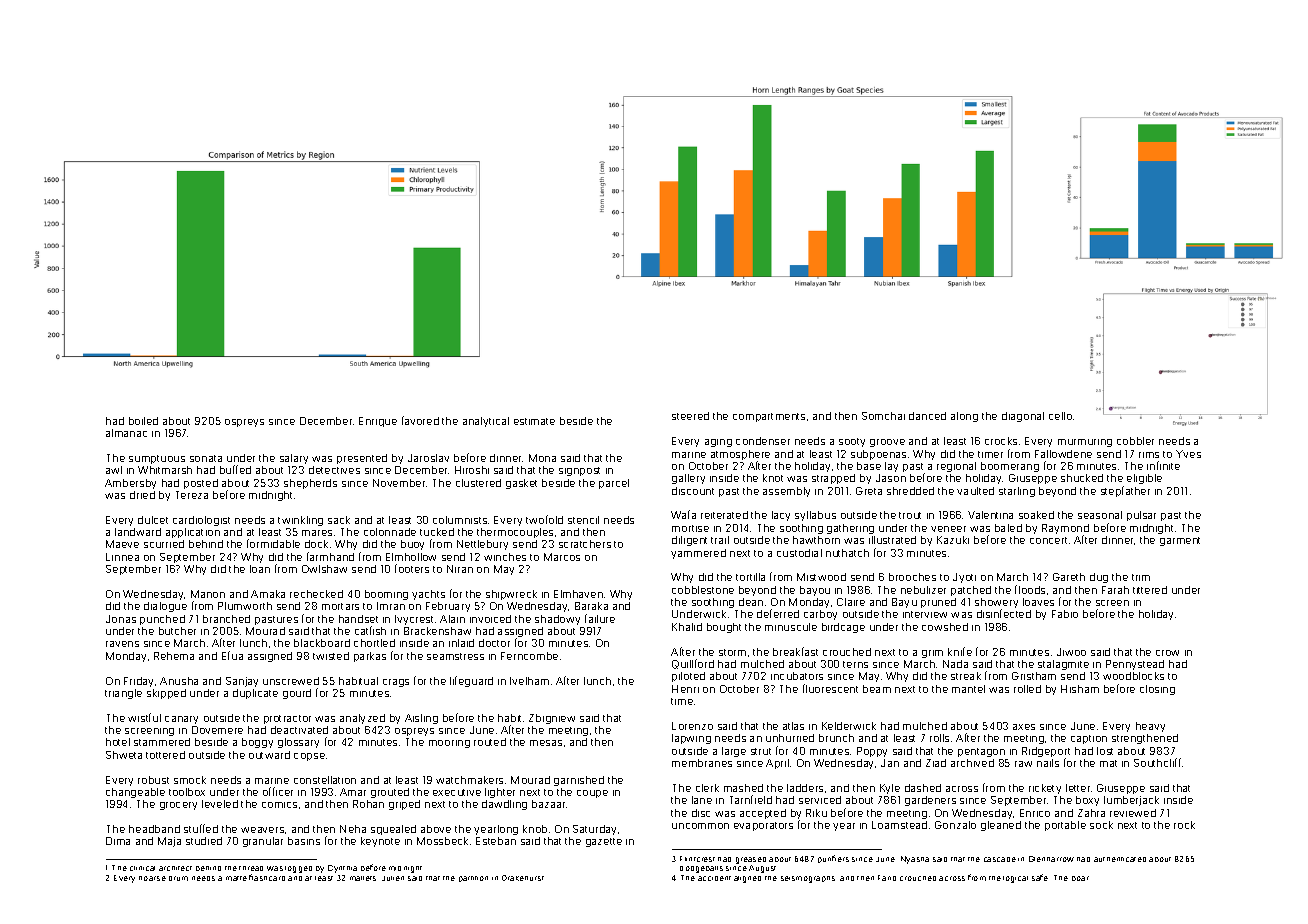 The width and height of the screenshot is (1308, 924). What do you see at coordinates (948, 529) in the screenshot?
I see `veneer` at bounding box center [948, 529].
